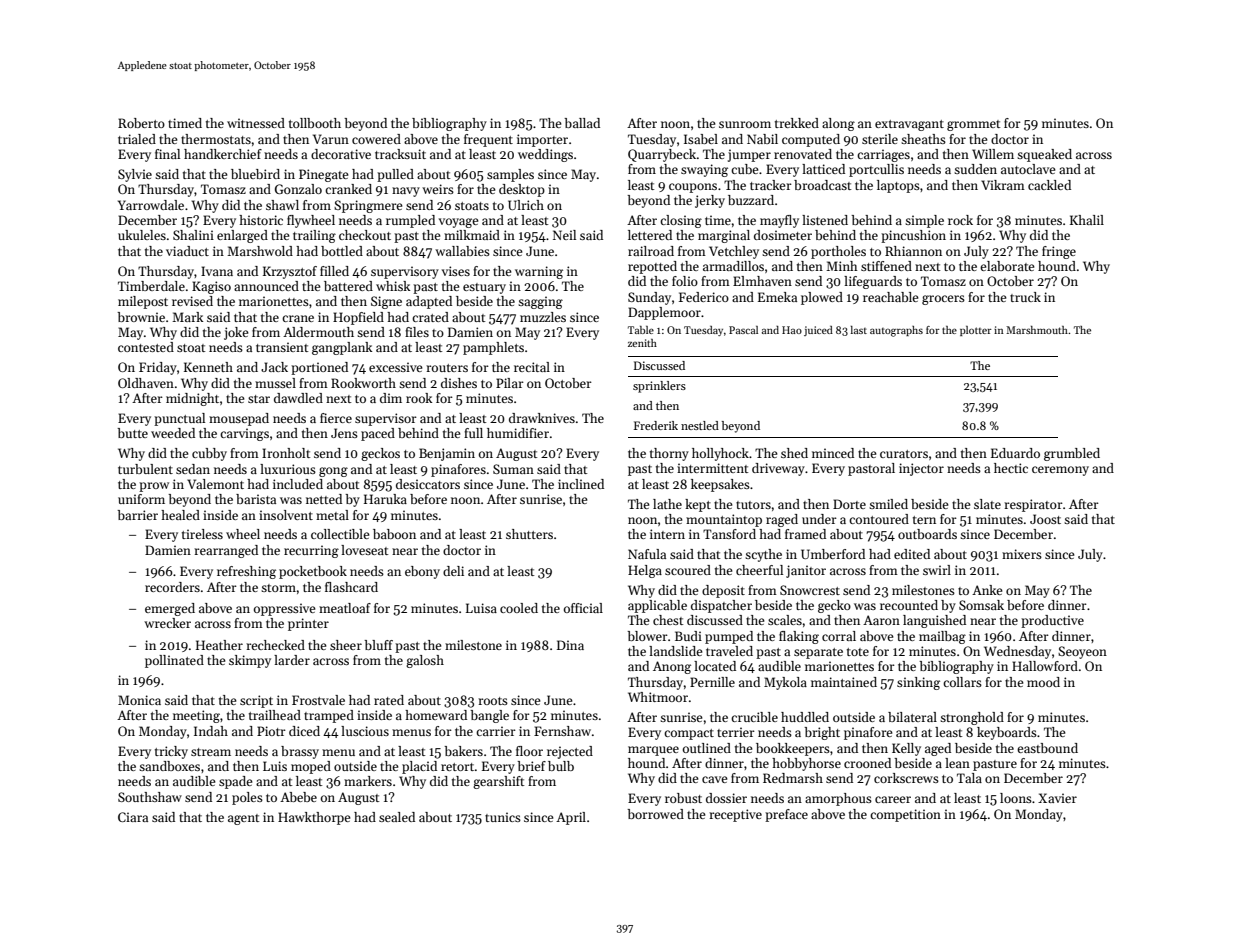 The width and height of the screenshot is (1233, 952). Describe the element at coordinates (735, 815) in the screenshot. I see `receptive` at that location.
